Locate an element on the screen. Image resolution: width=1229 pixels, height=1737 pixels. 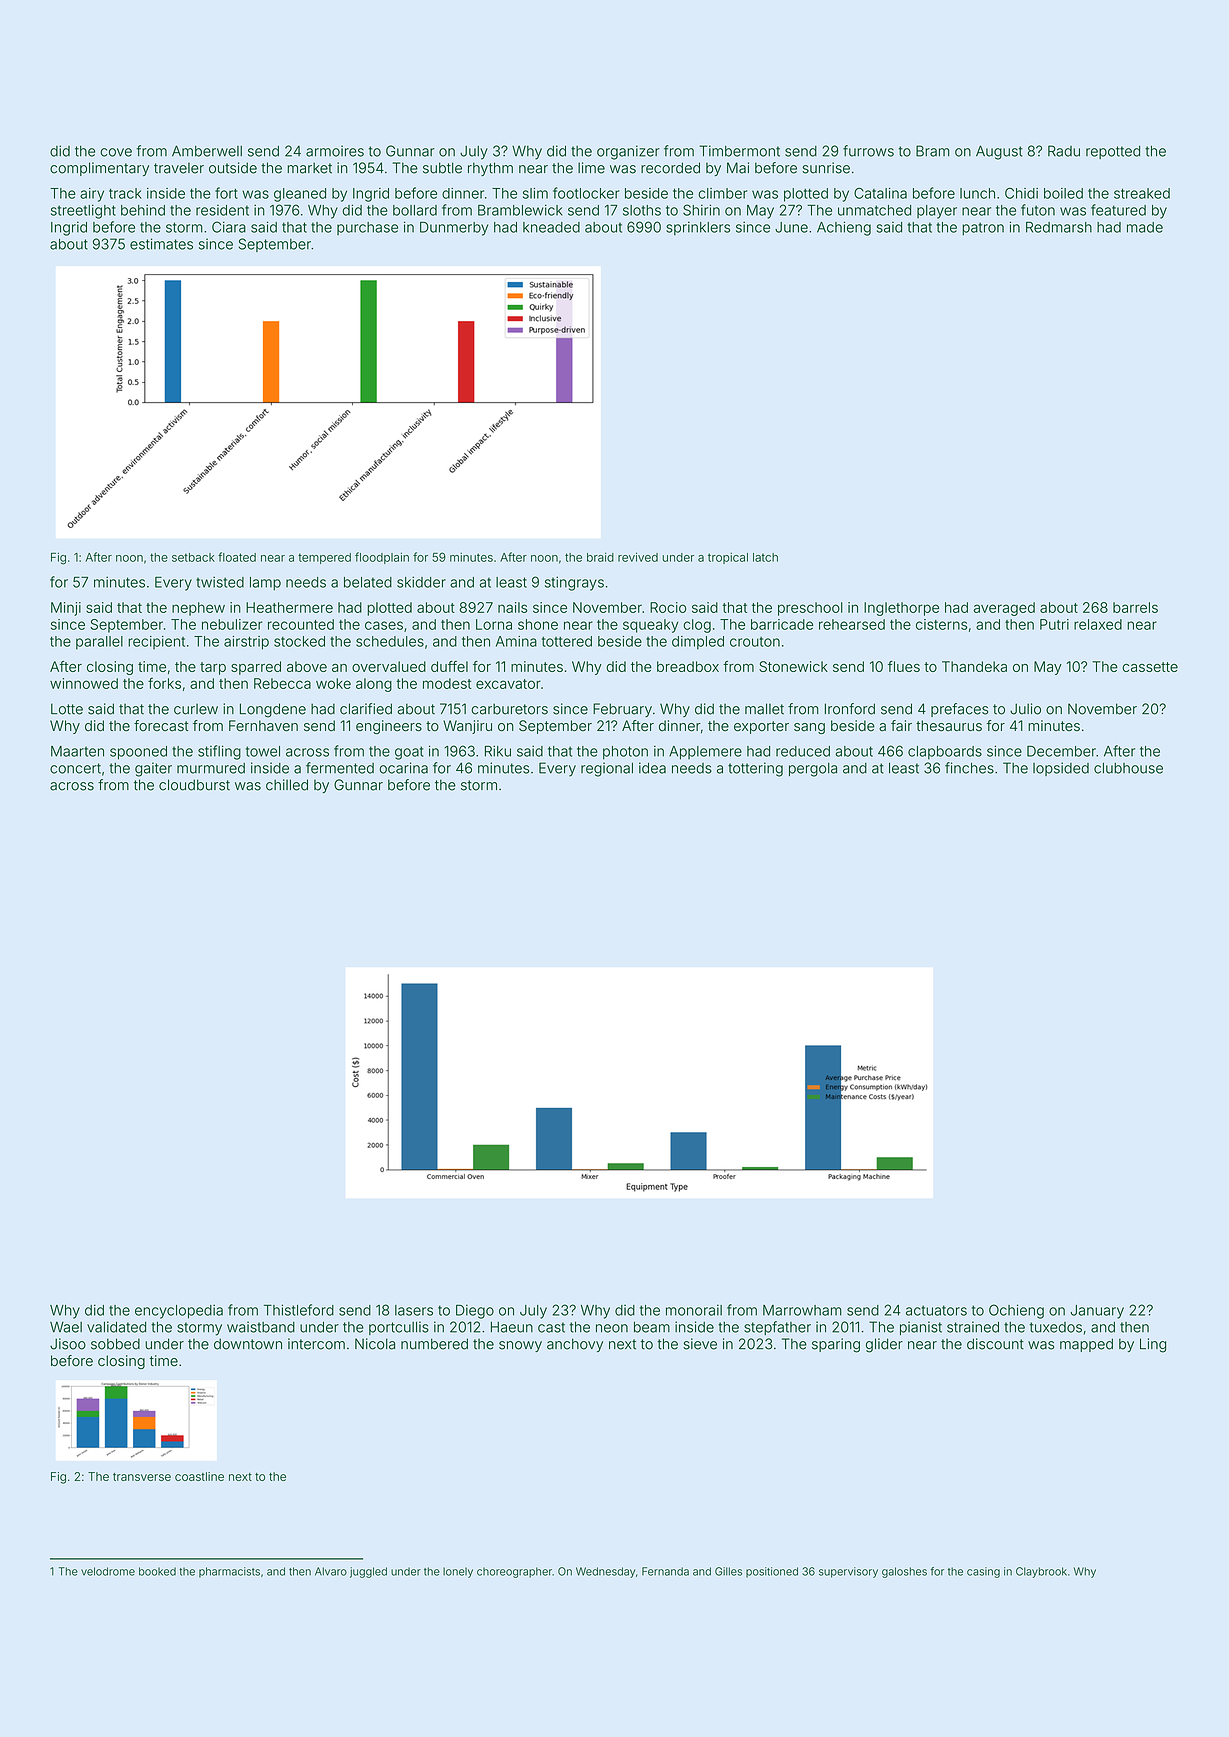
murmured is located at coordinates (211, 768).
